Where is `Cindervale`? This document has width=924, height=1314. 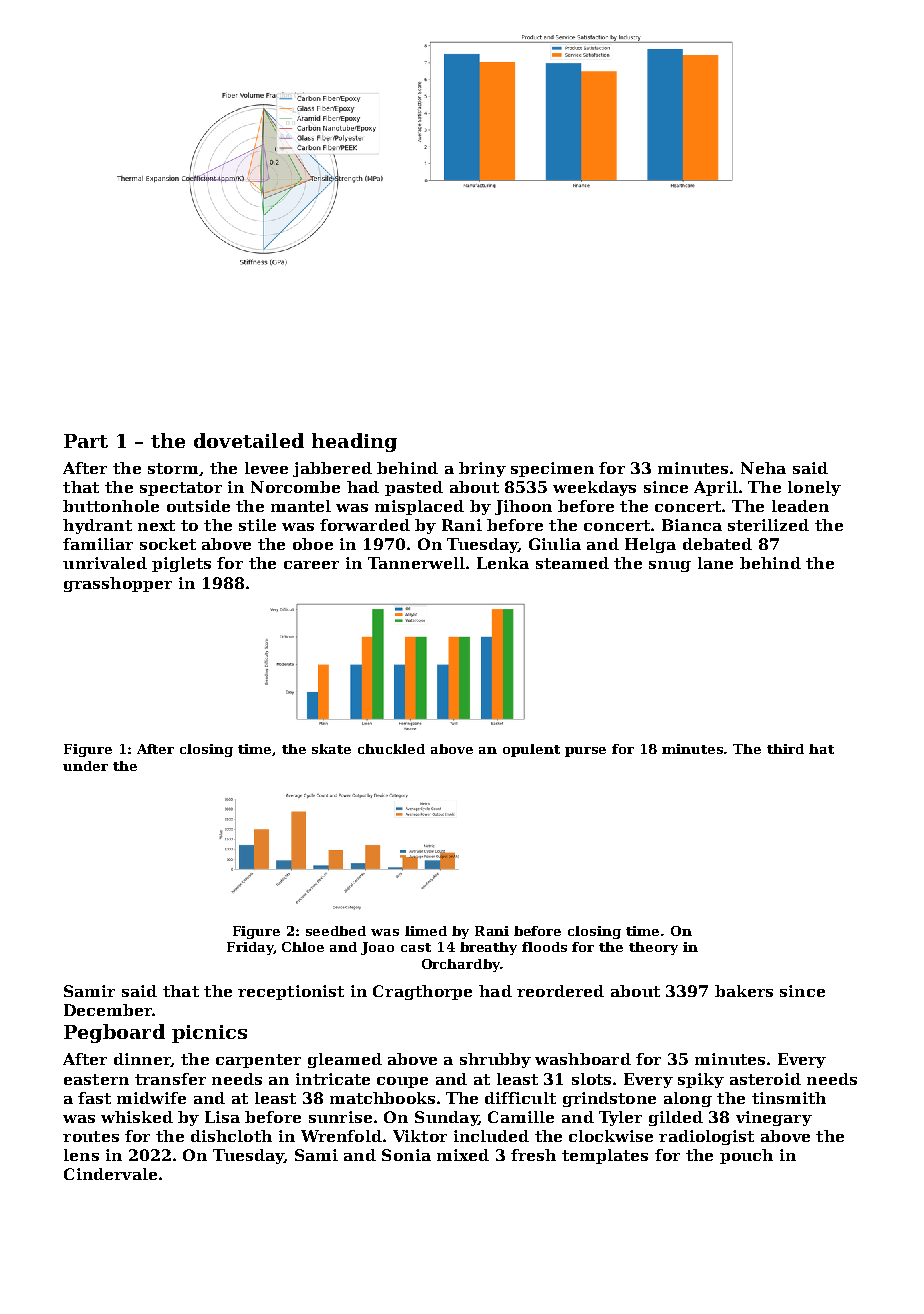 Cindervale is located at coordinates (110, 1174).
